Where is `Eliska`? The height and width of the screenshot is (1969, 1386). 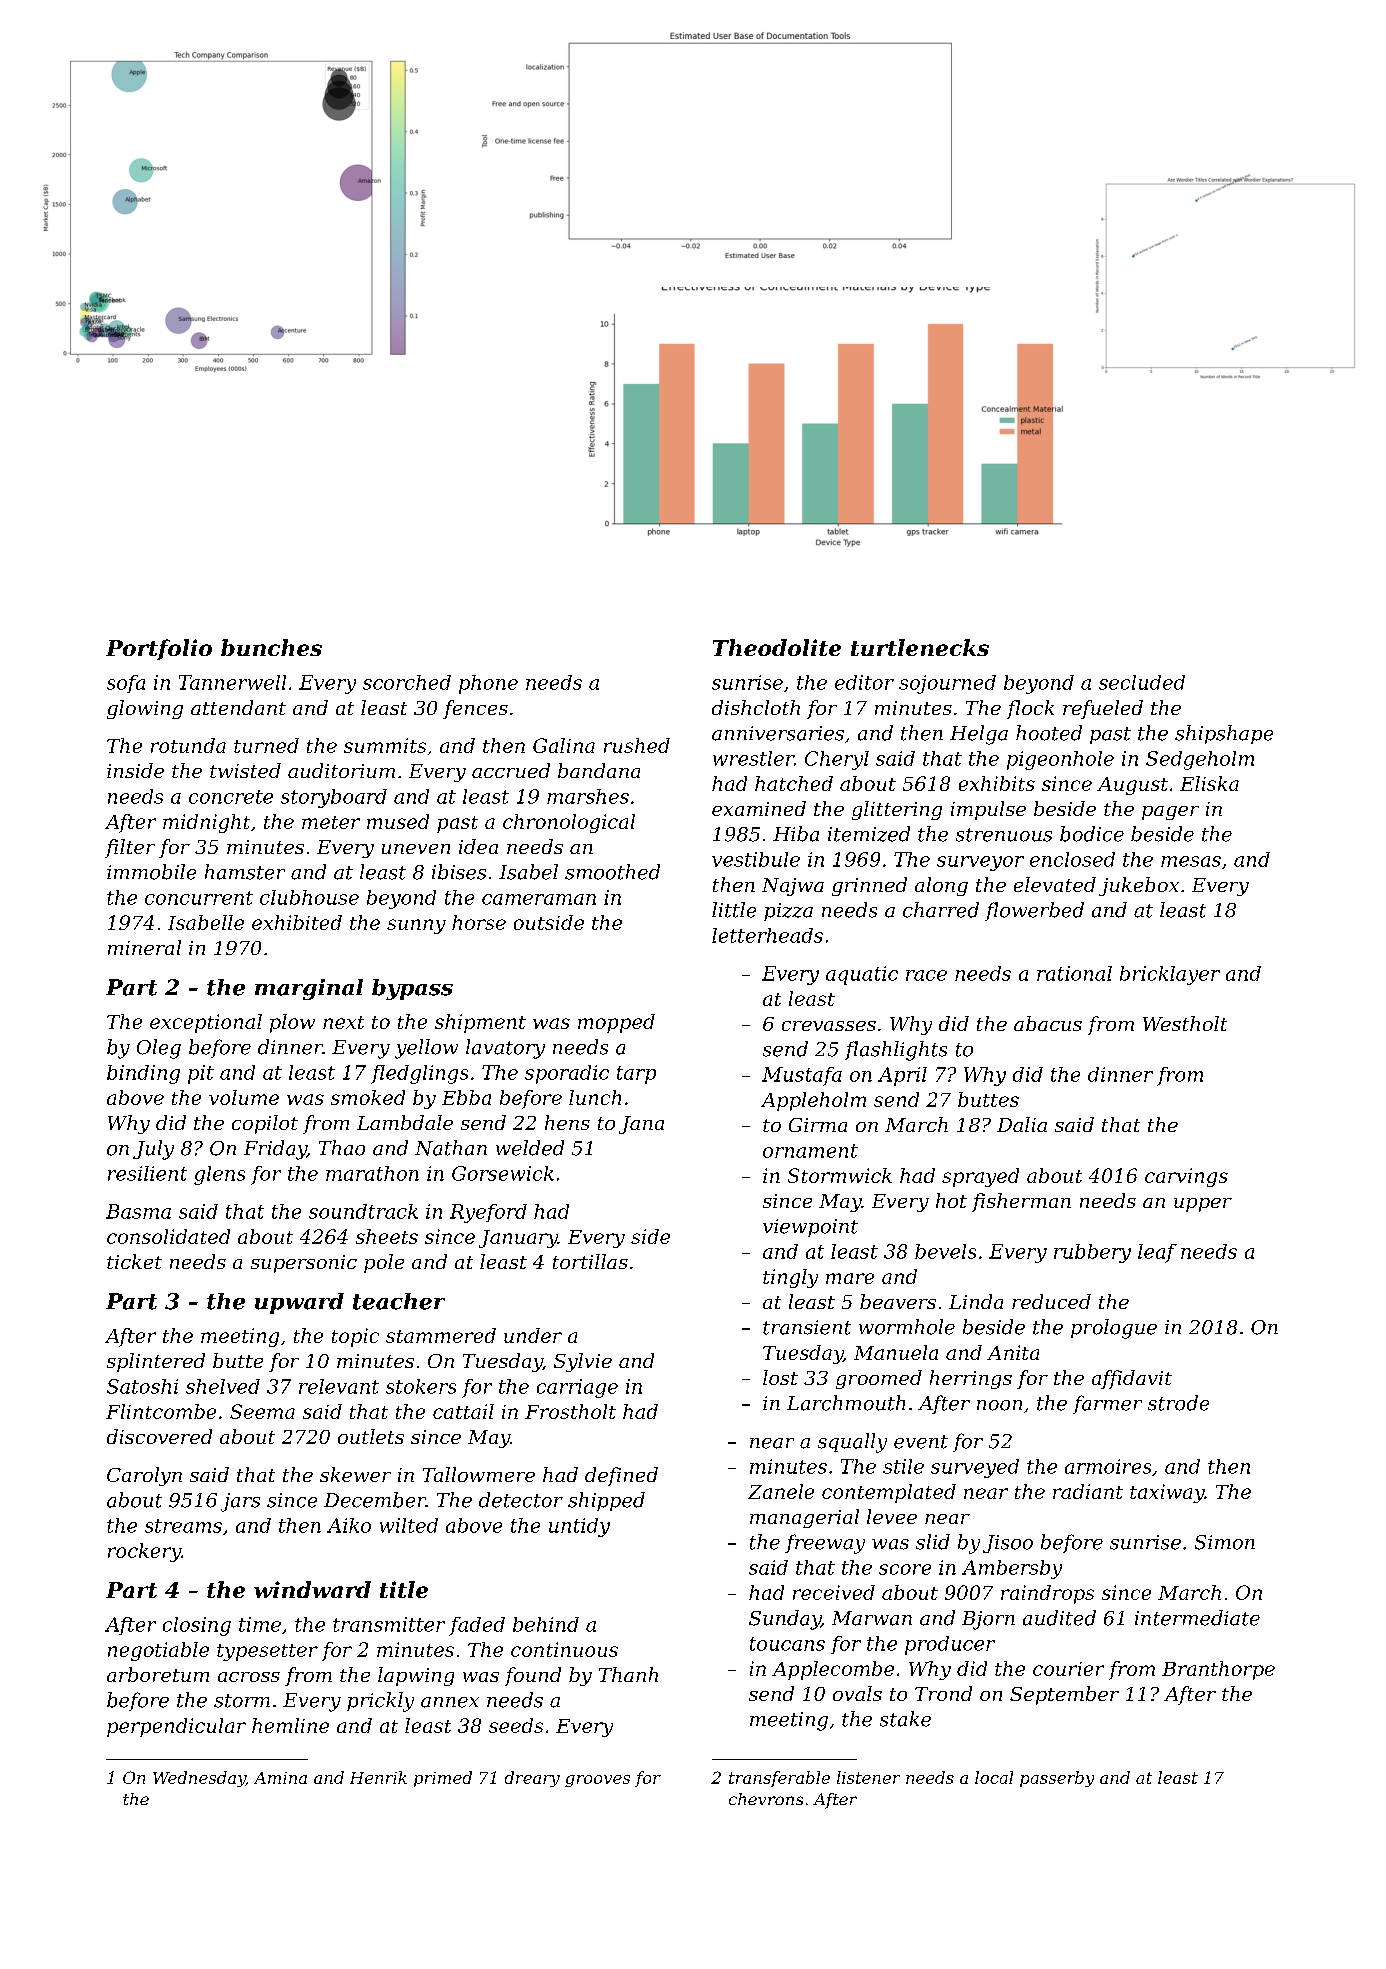
Eliska is located at coordinates (1209, 783).
